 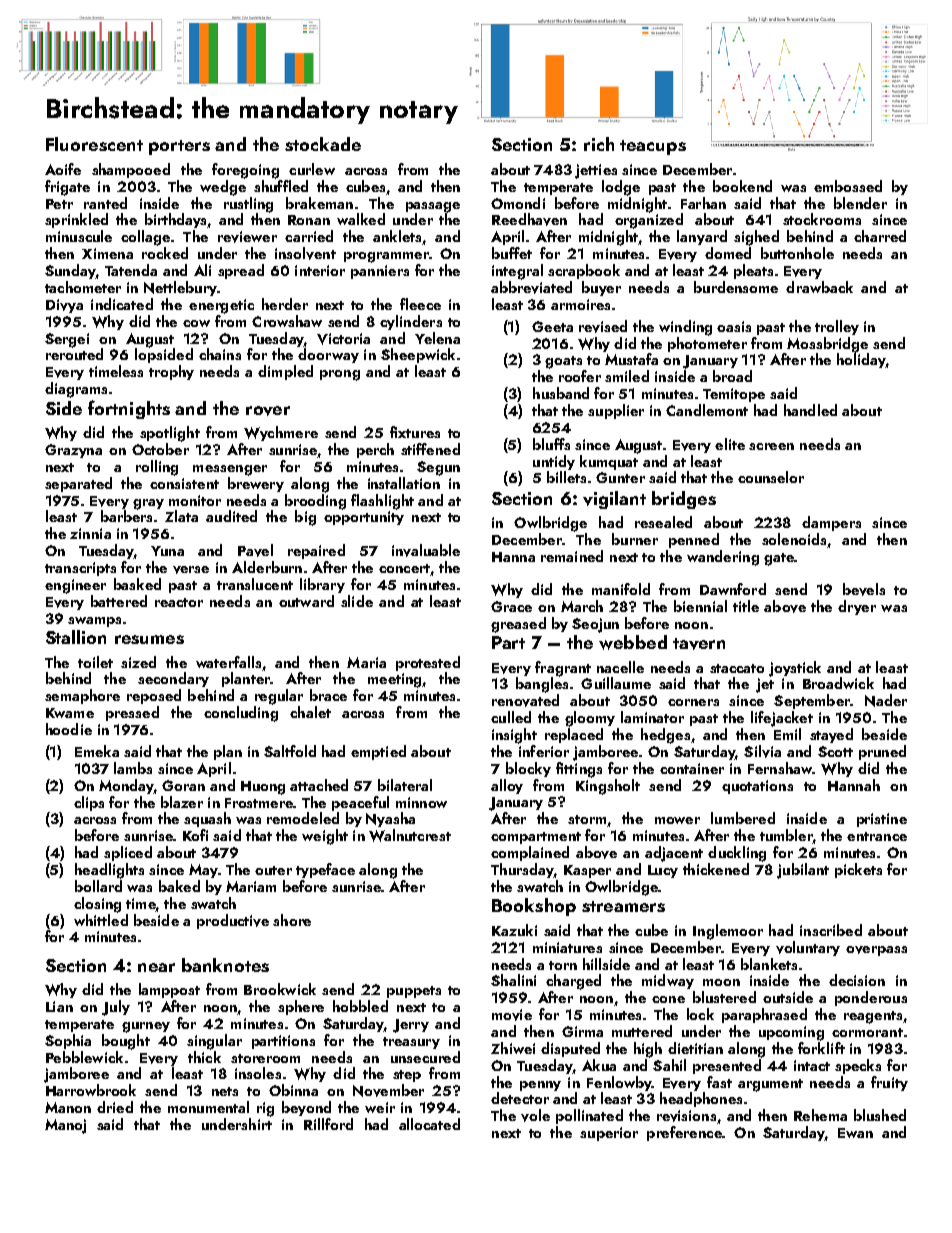 What do you see at coordinates (223, 188) in the screenshot?
I see `wedge` at bounding box center [223, 188].
